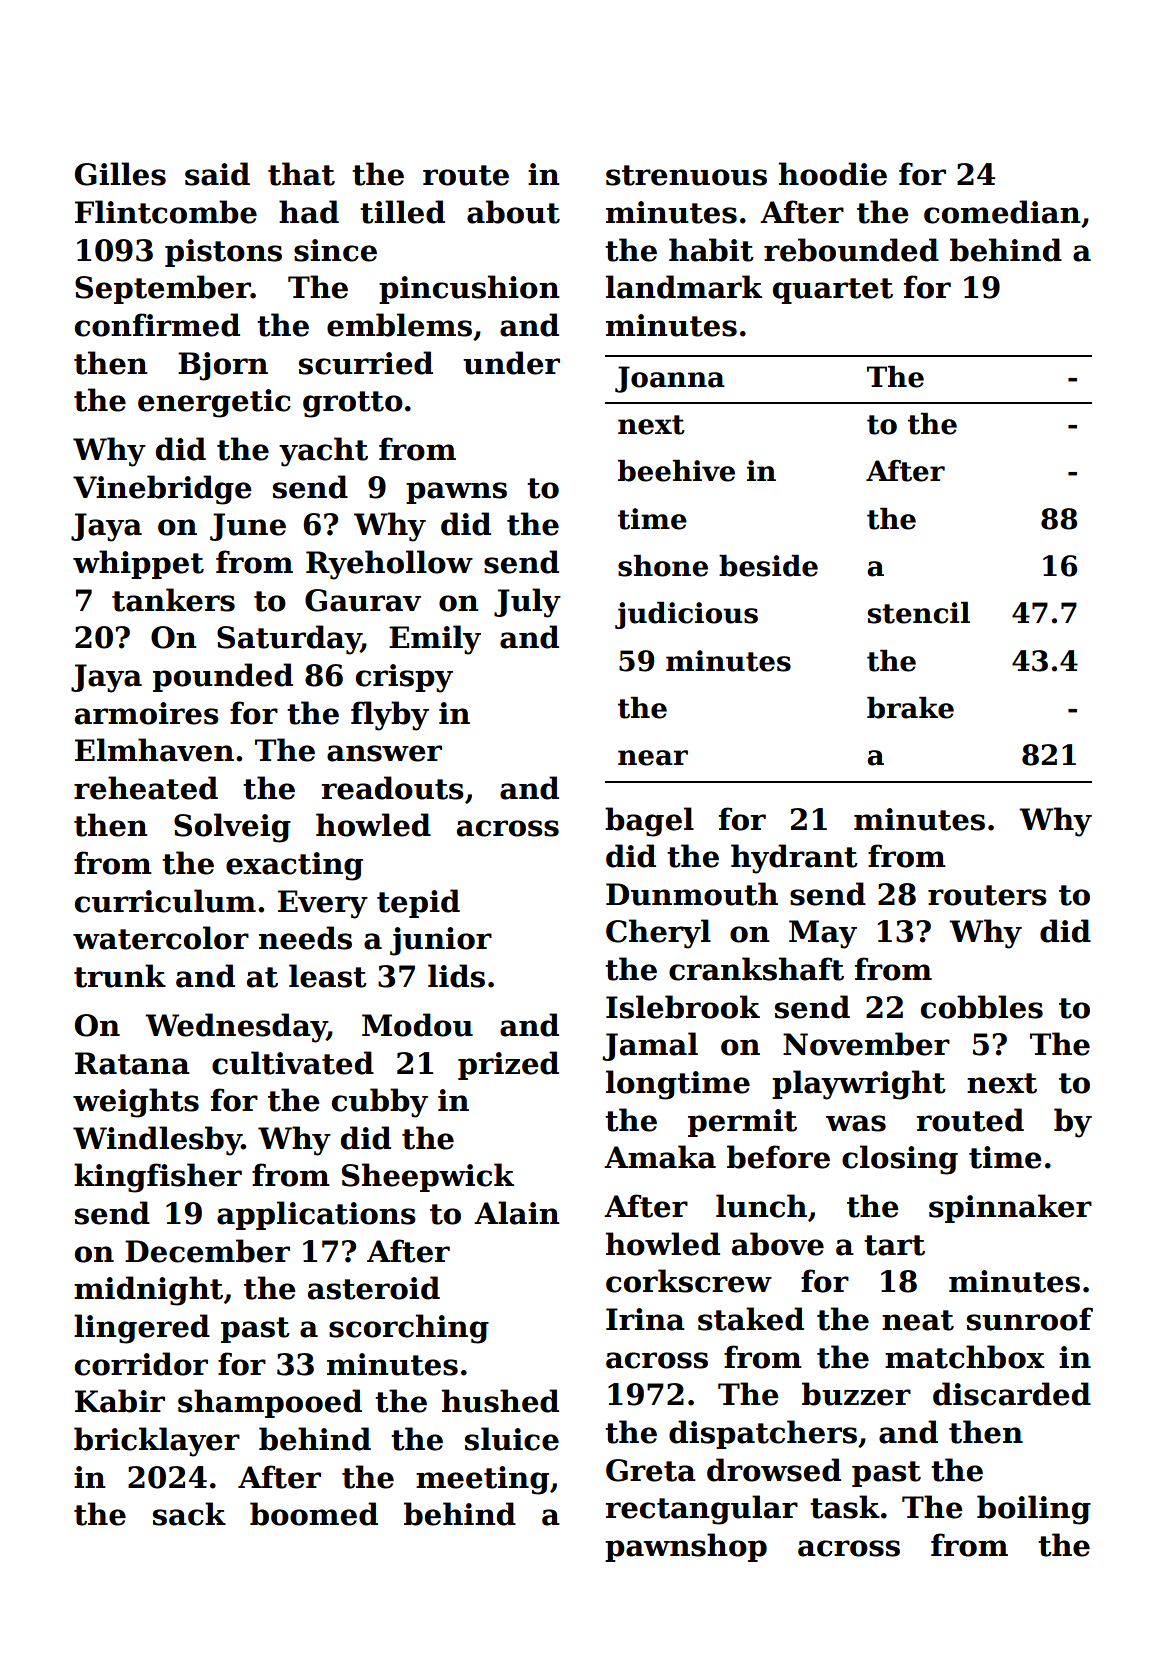  I want to click on stencil, so click(919, 613).
